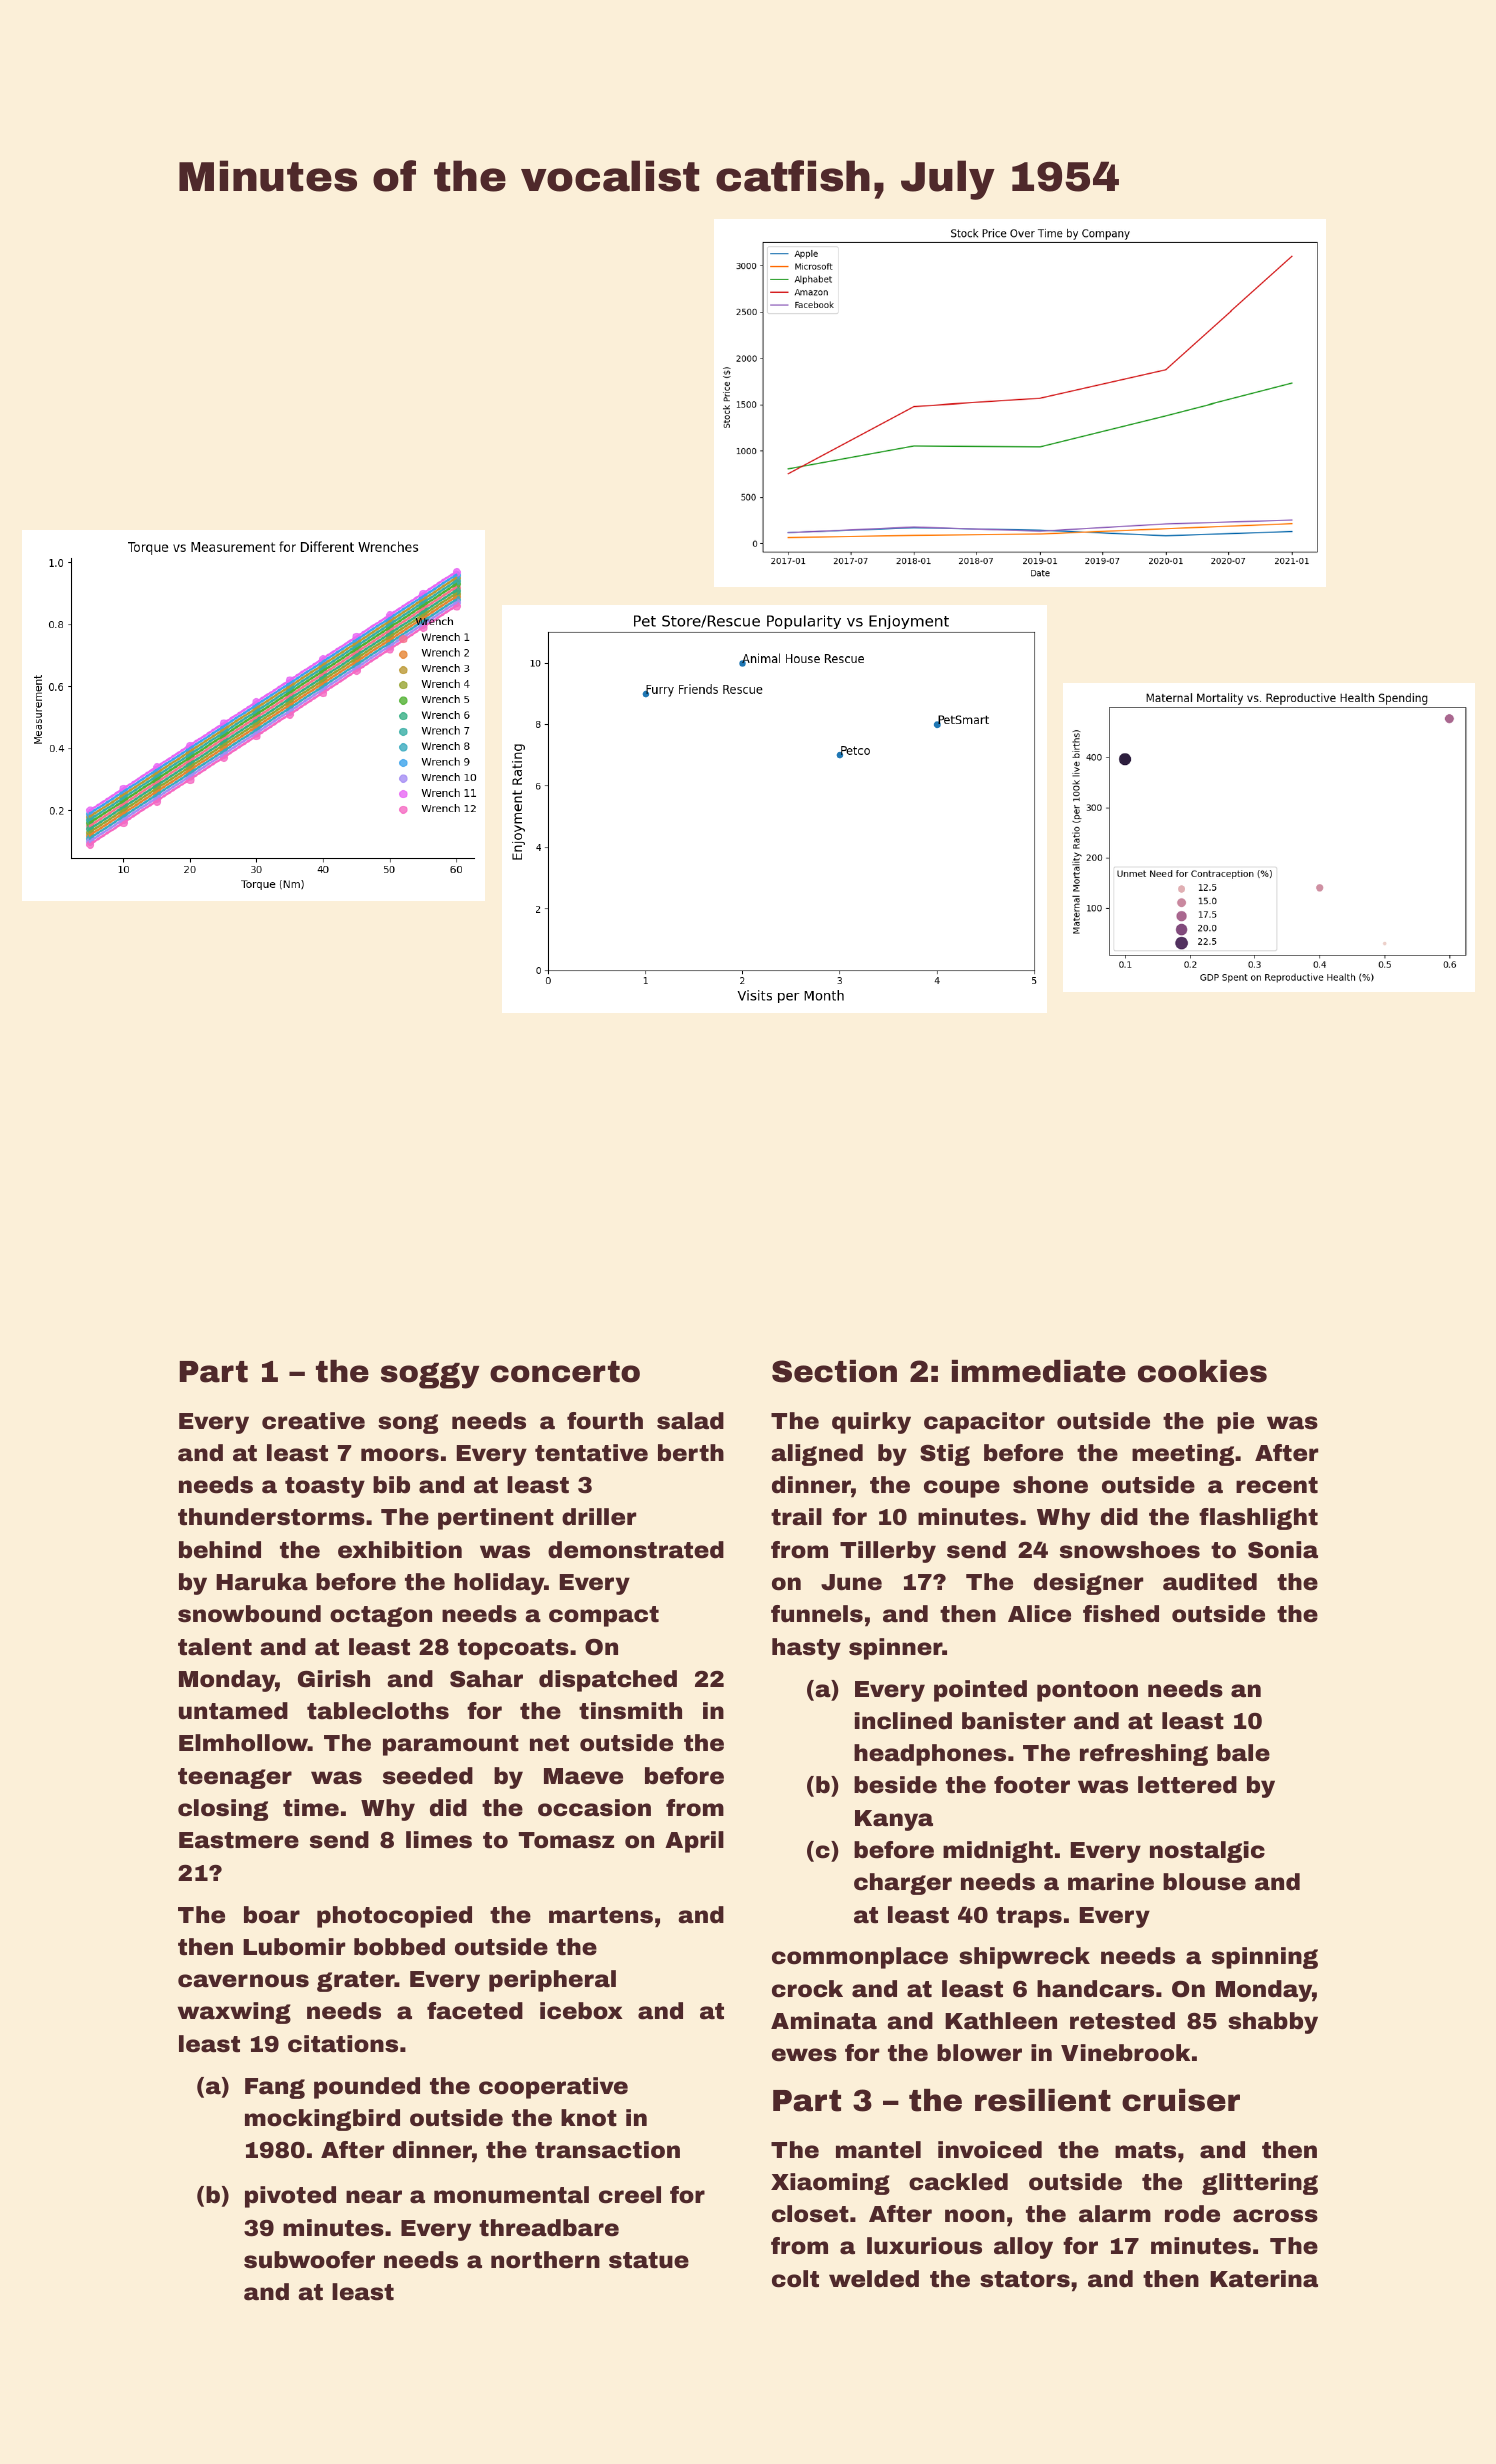 The image size is (1496, 2464). I want to click on charger, so click(903, 1884).
